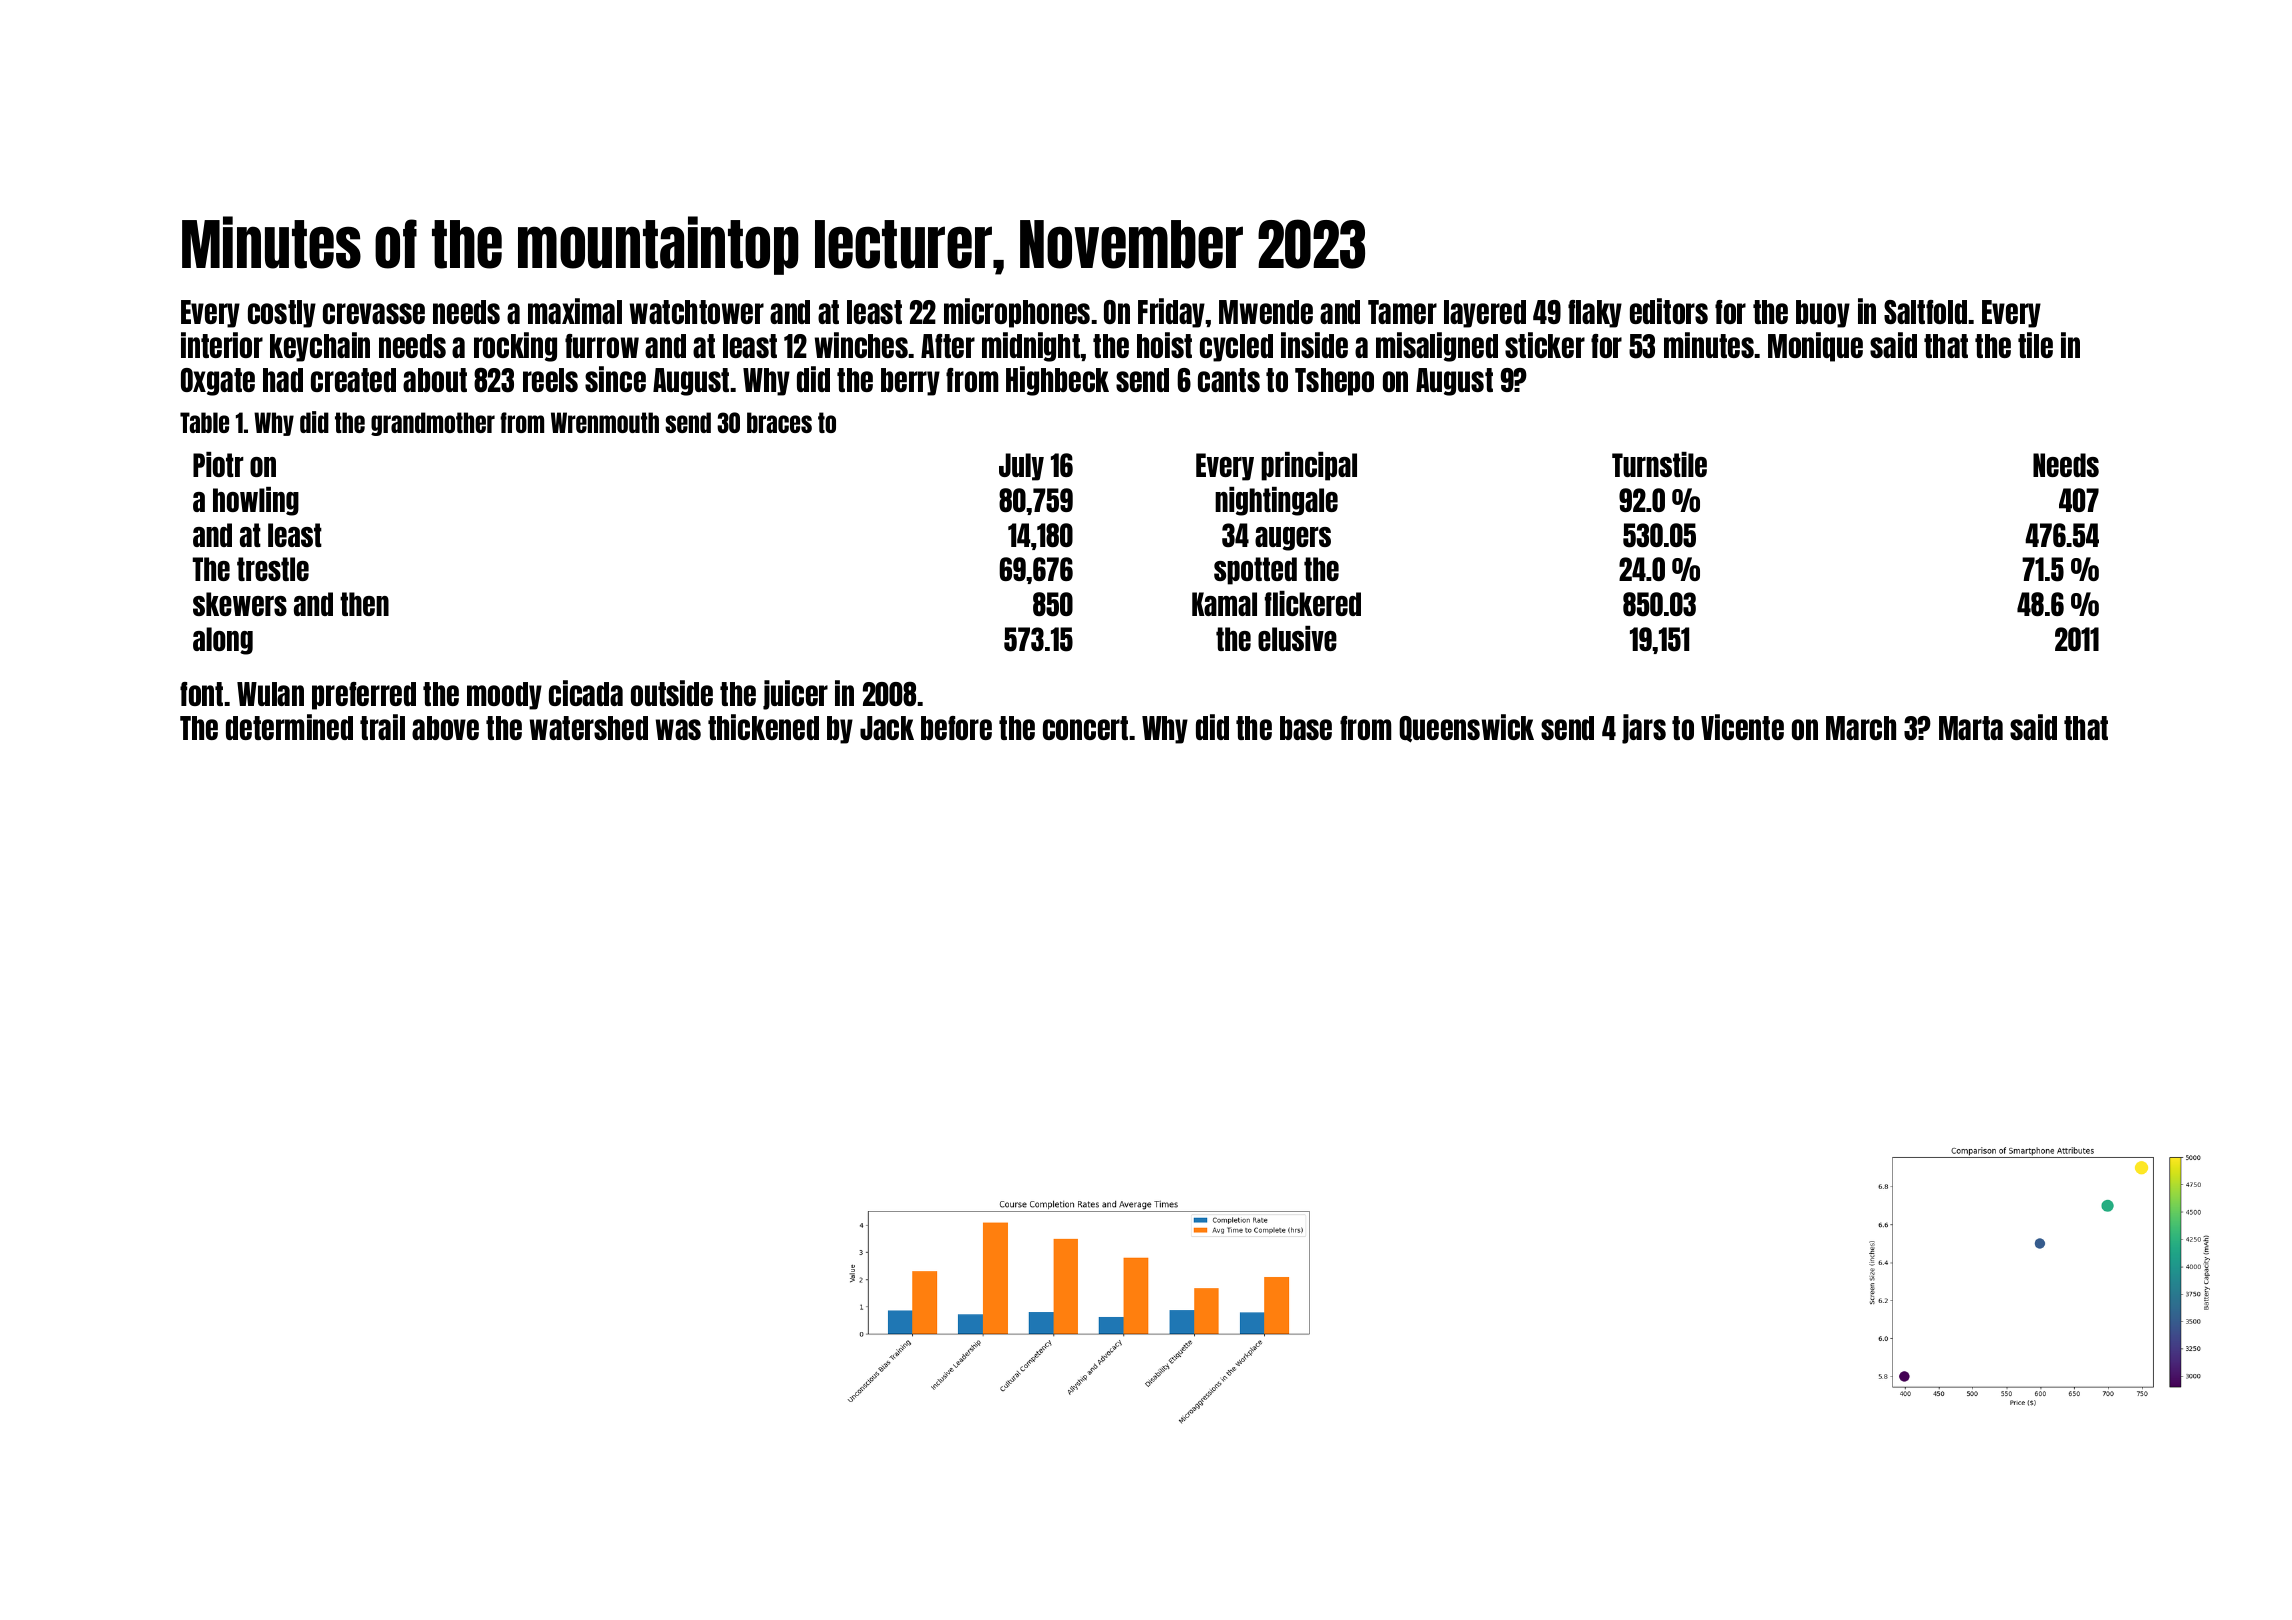  Describe the element at coordinates (1297, 638) in the document. I see `elusive` at that location.
